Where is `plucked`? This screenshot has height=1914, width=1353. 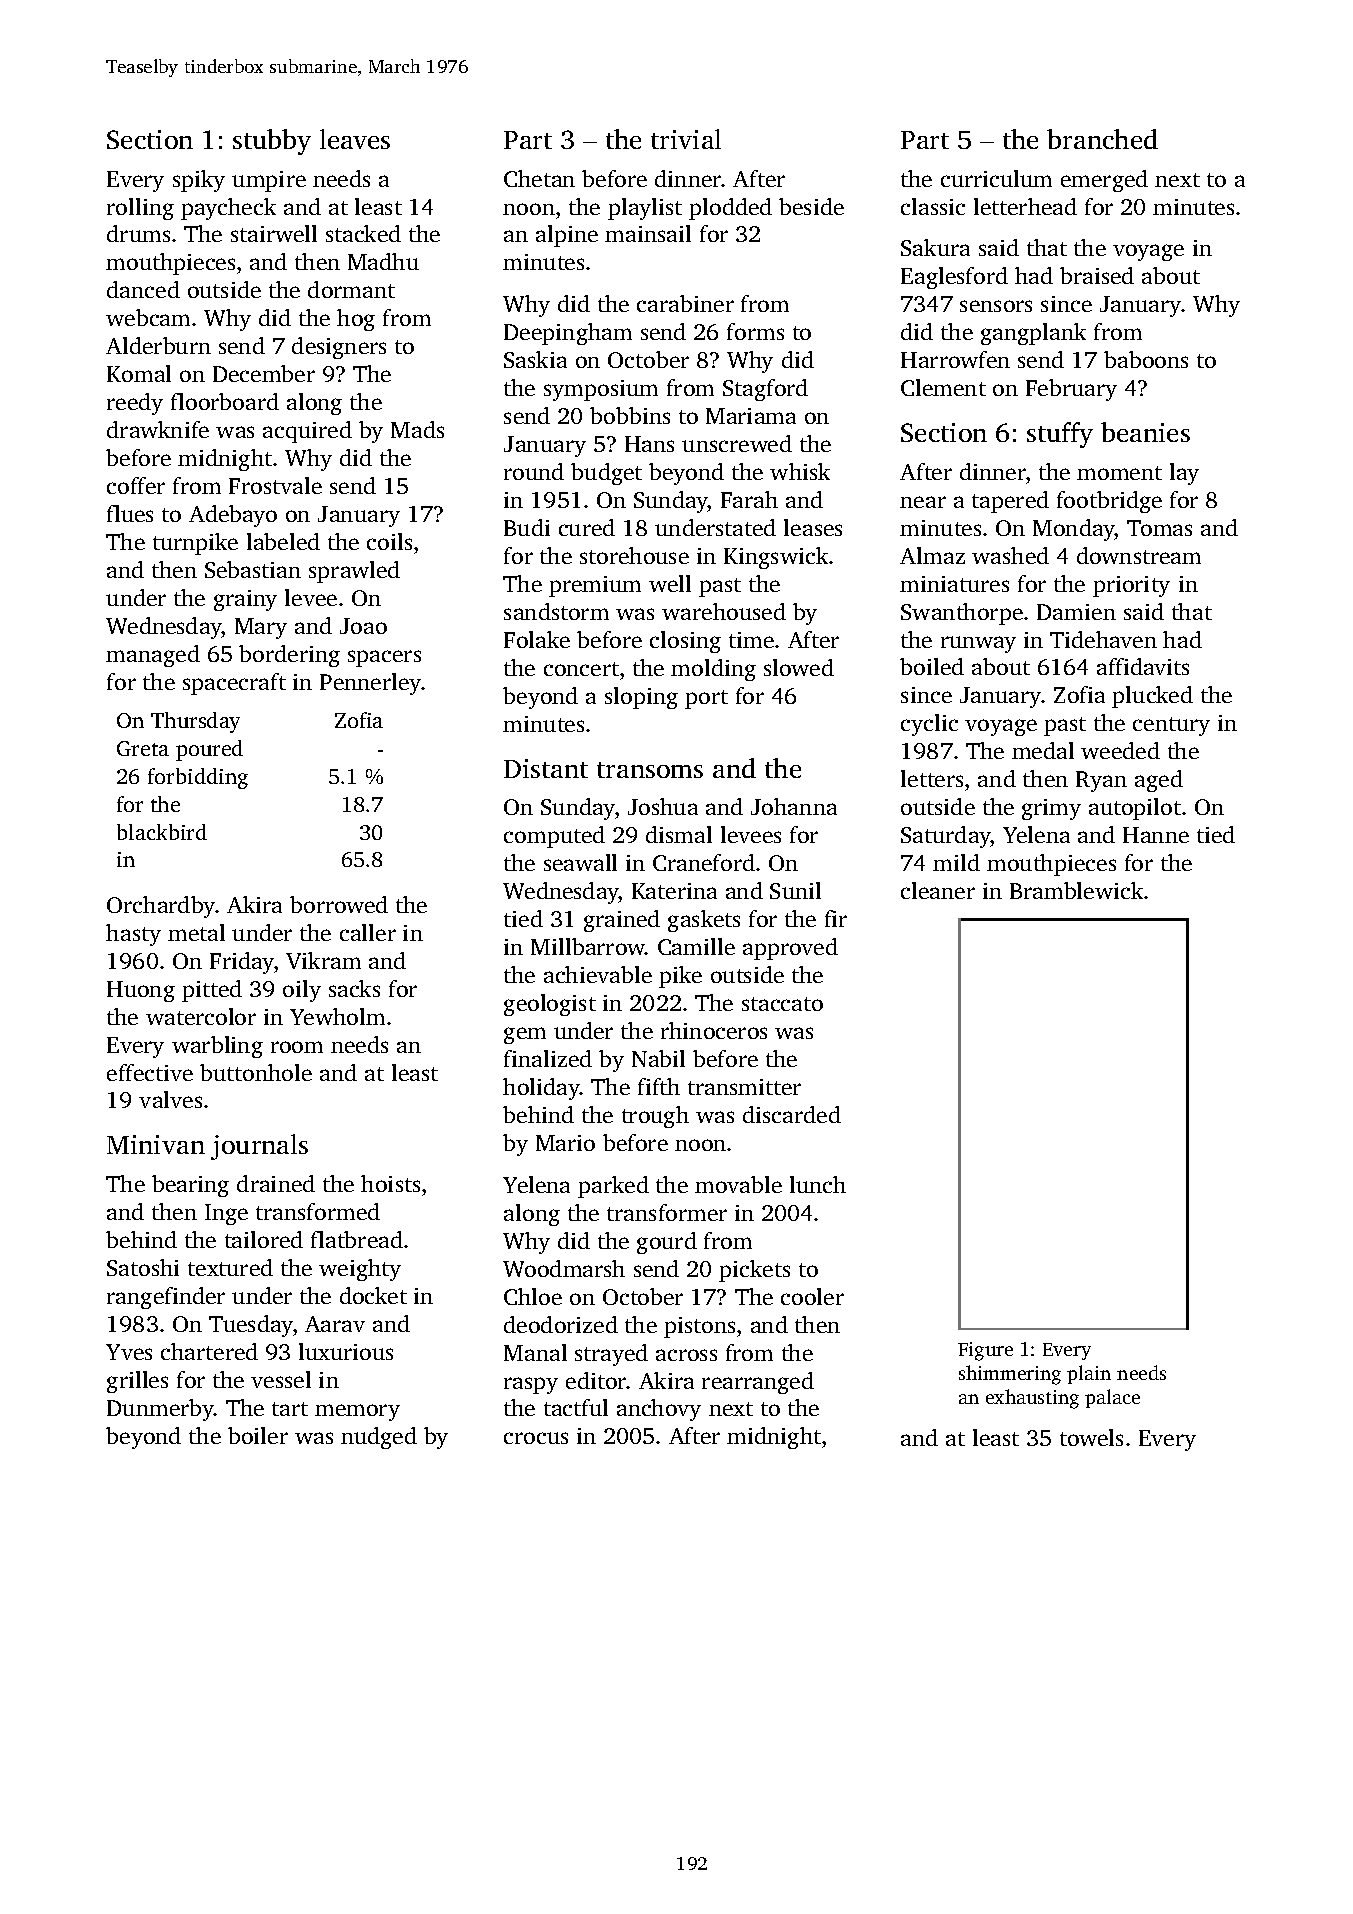 plucked is located at coordinates (1152, 697).
